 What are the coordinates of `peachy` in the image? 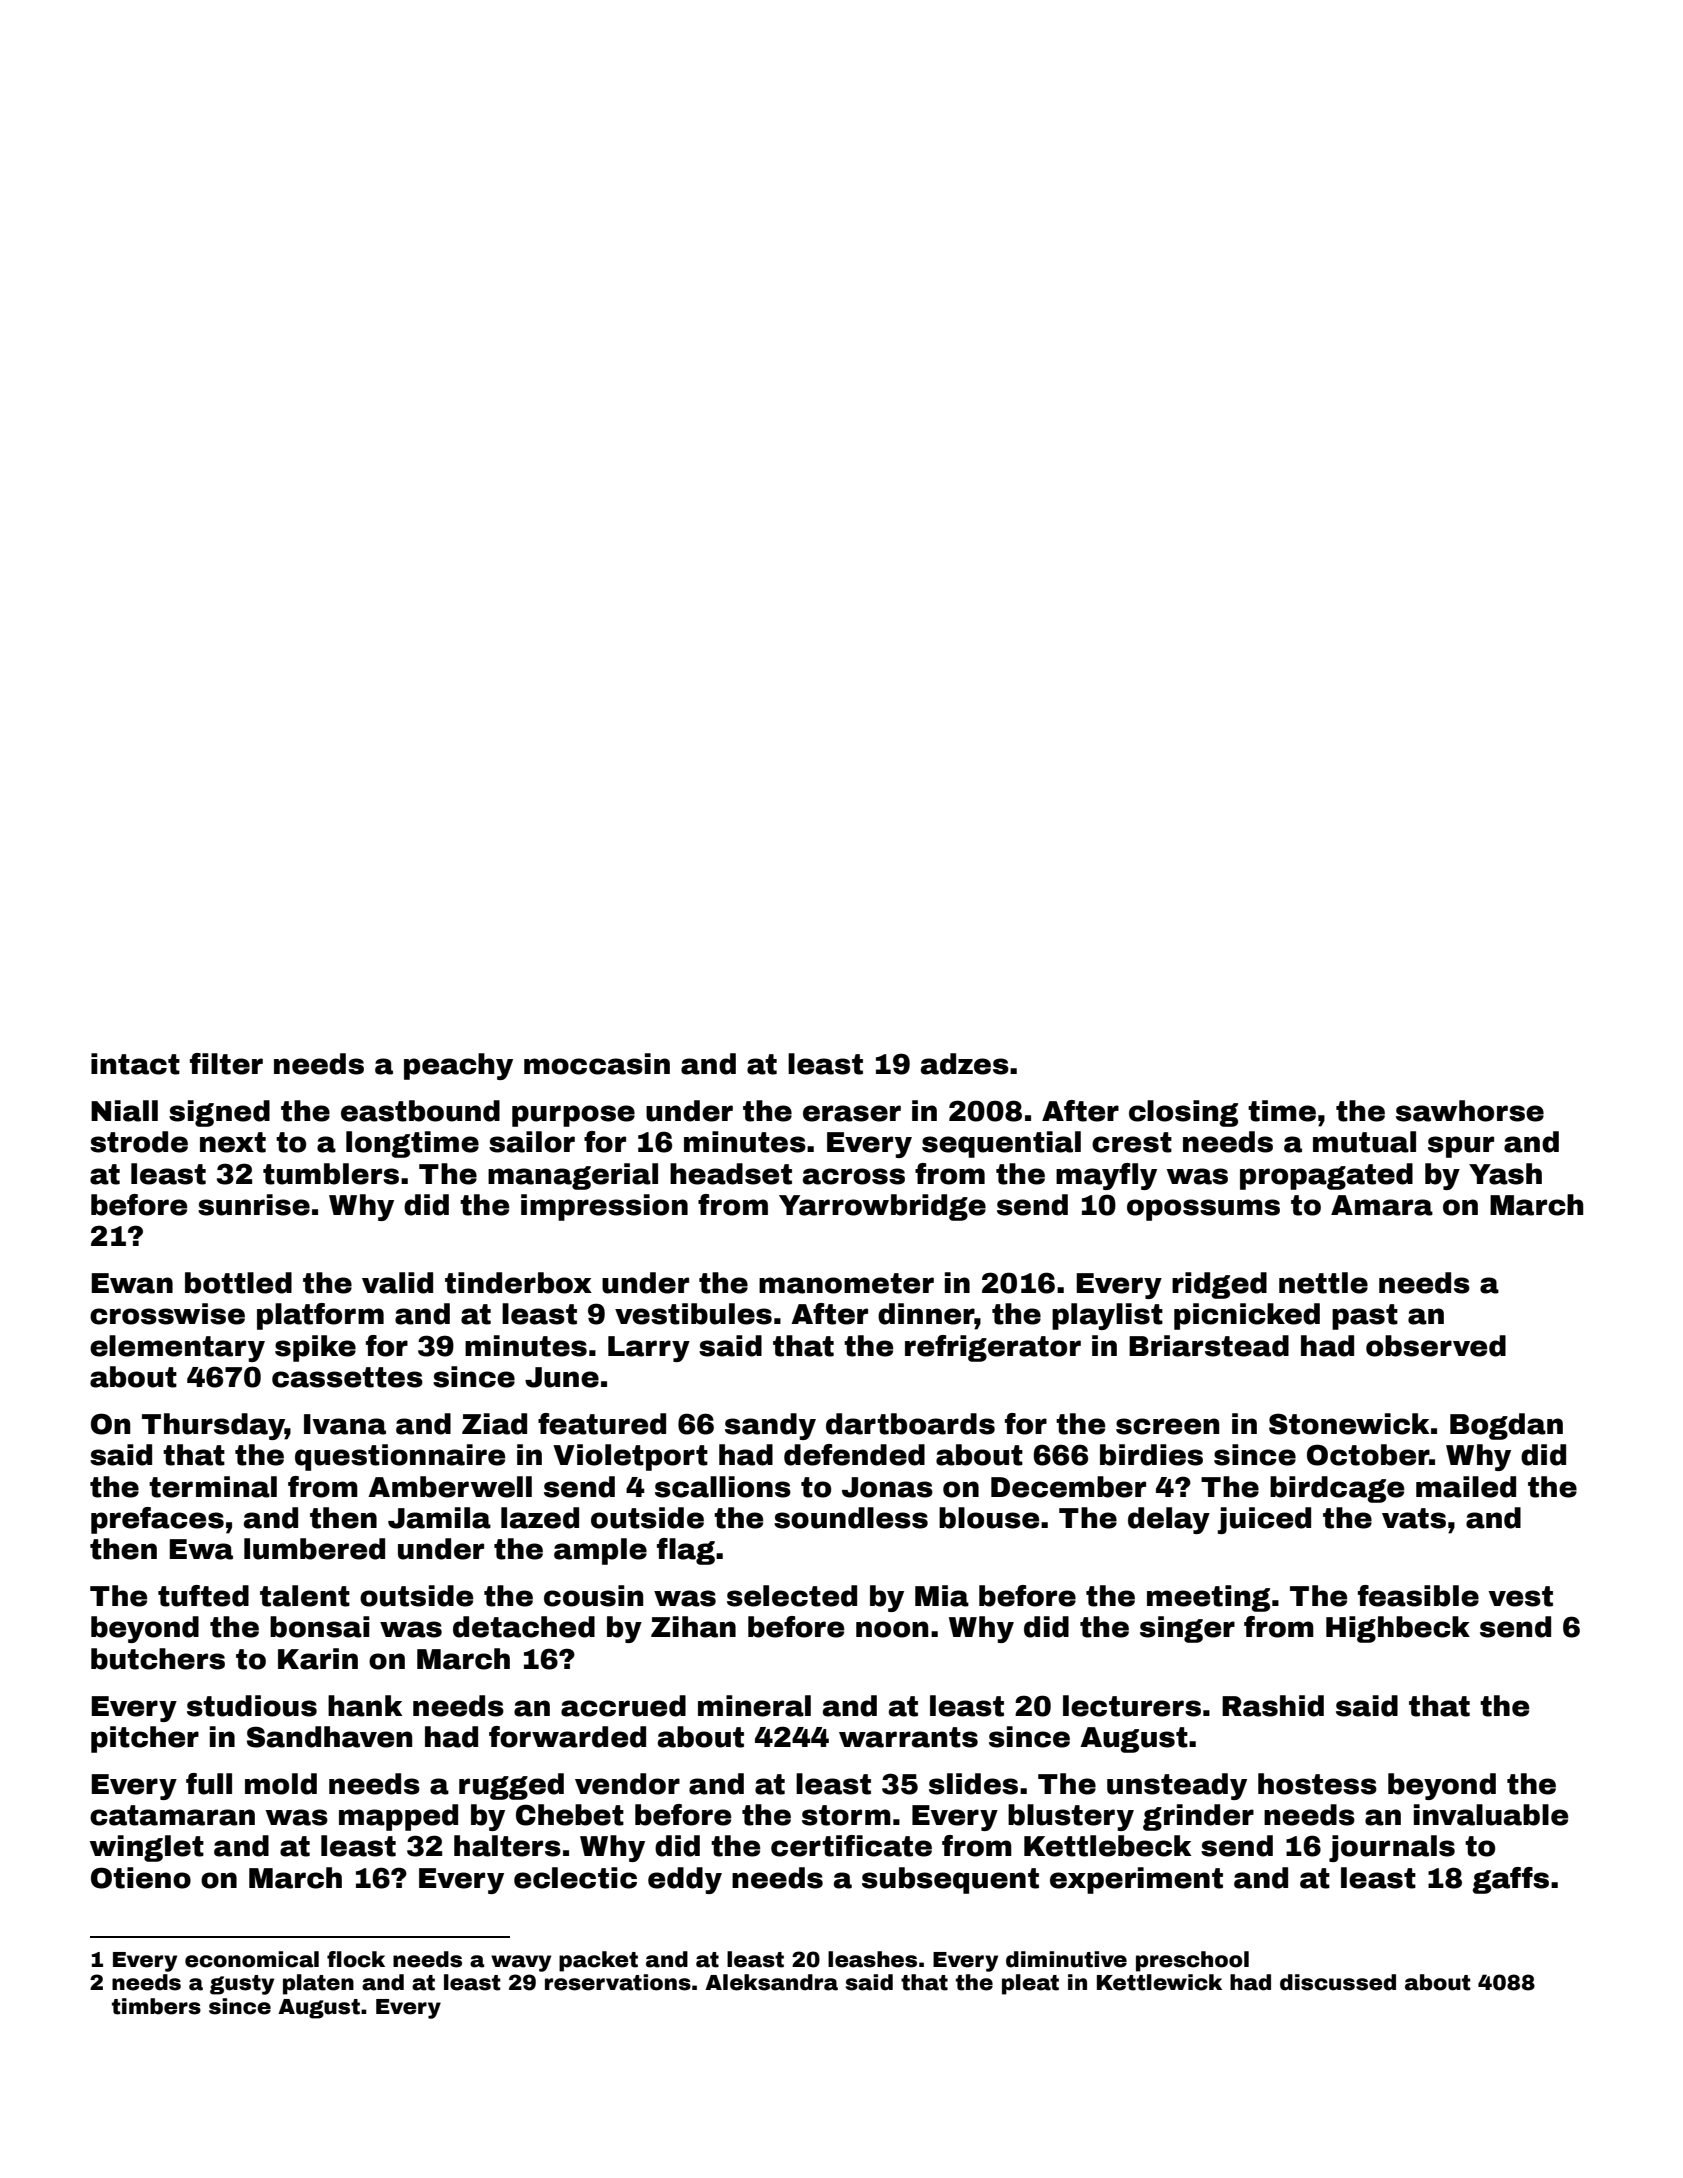 It's located at (458, 1066).
